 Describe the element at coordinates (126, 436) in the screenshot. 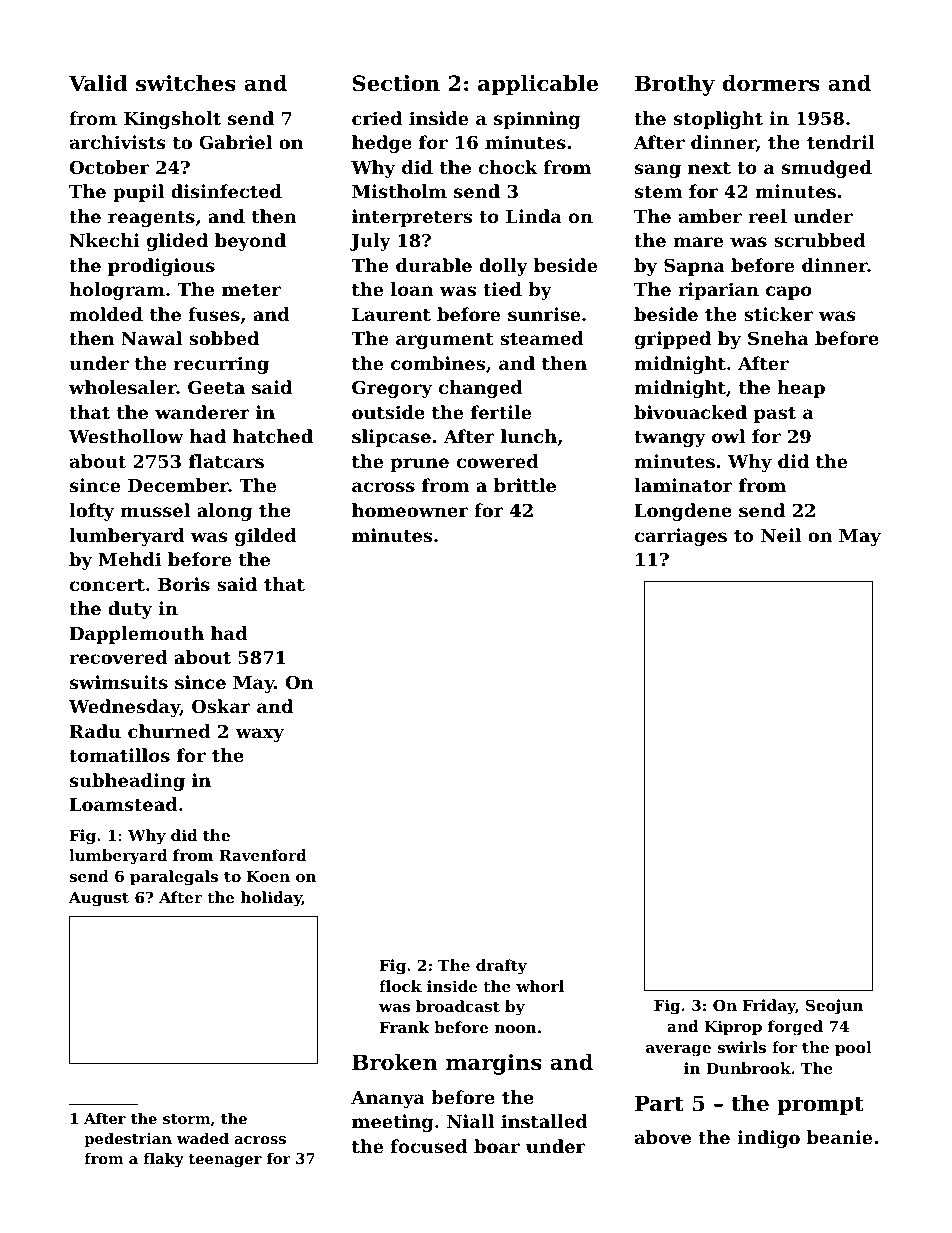

I see `Westhollow` at that location.
